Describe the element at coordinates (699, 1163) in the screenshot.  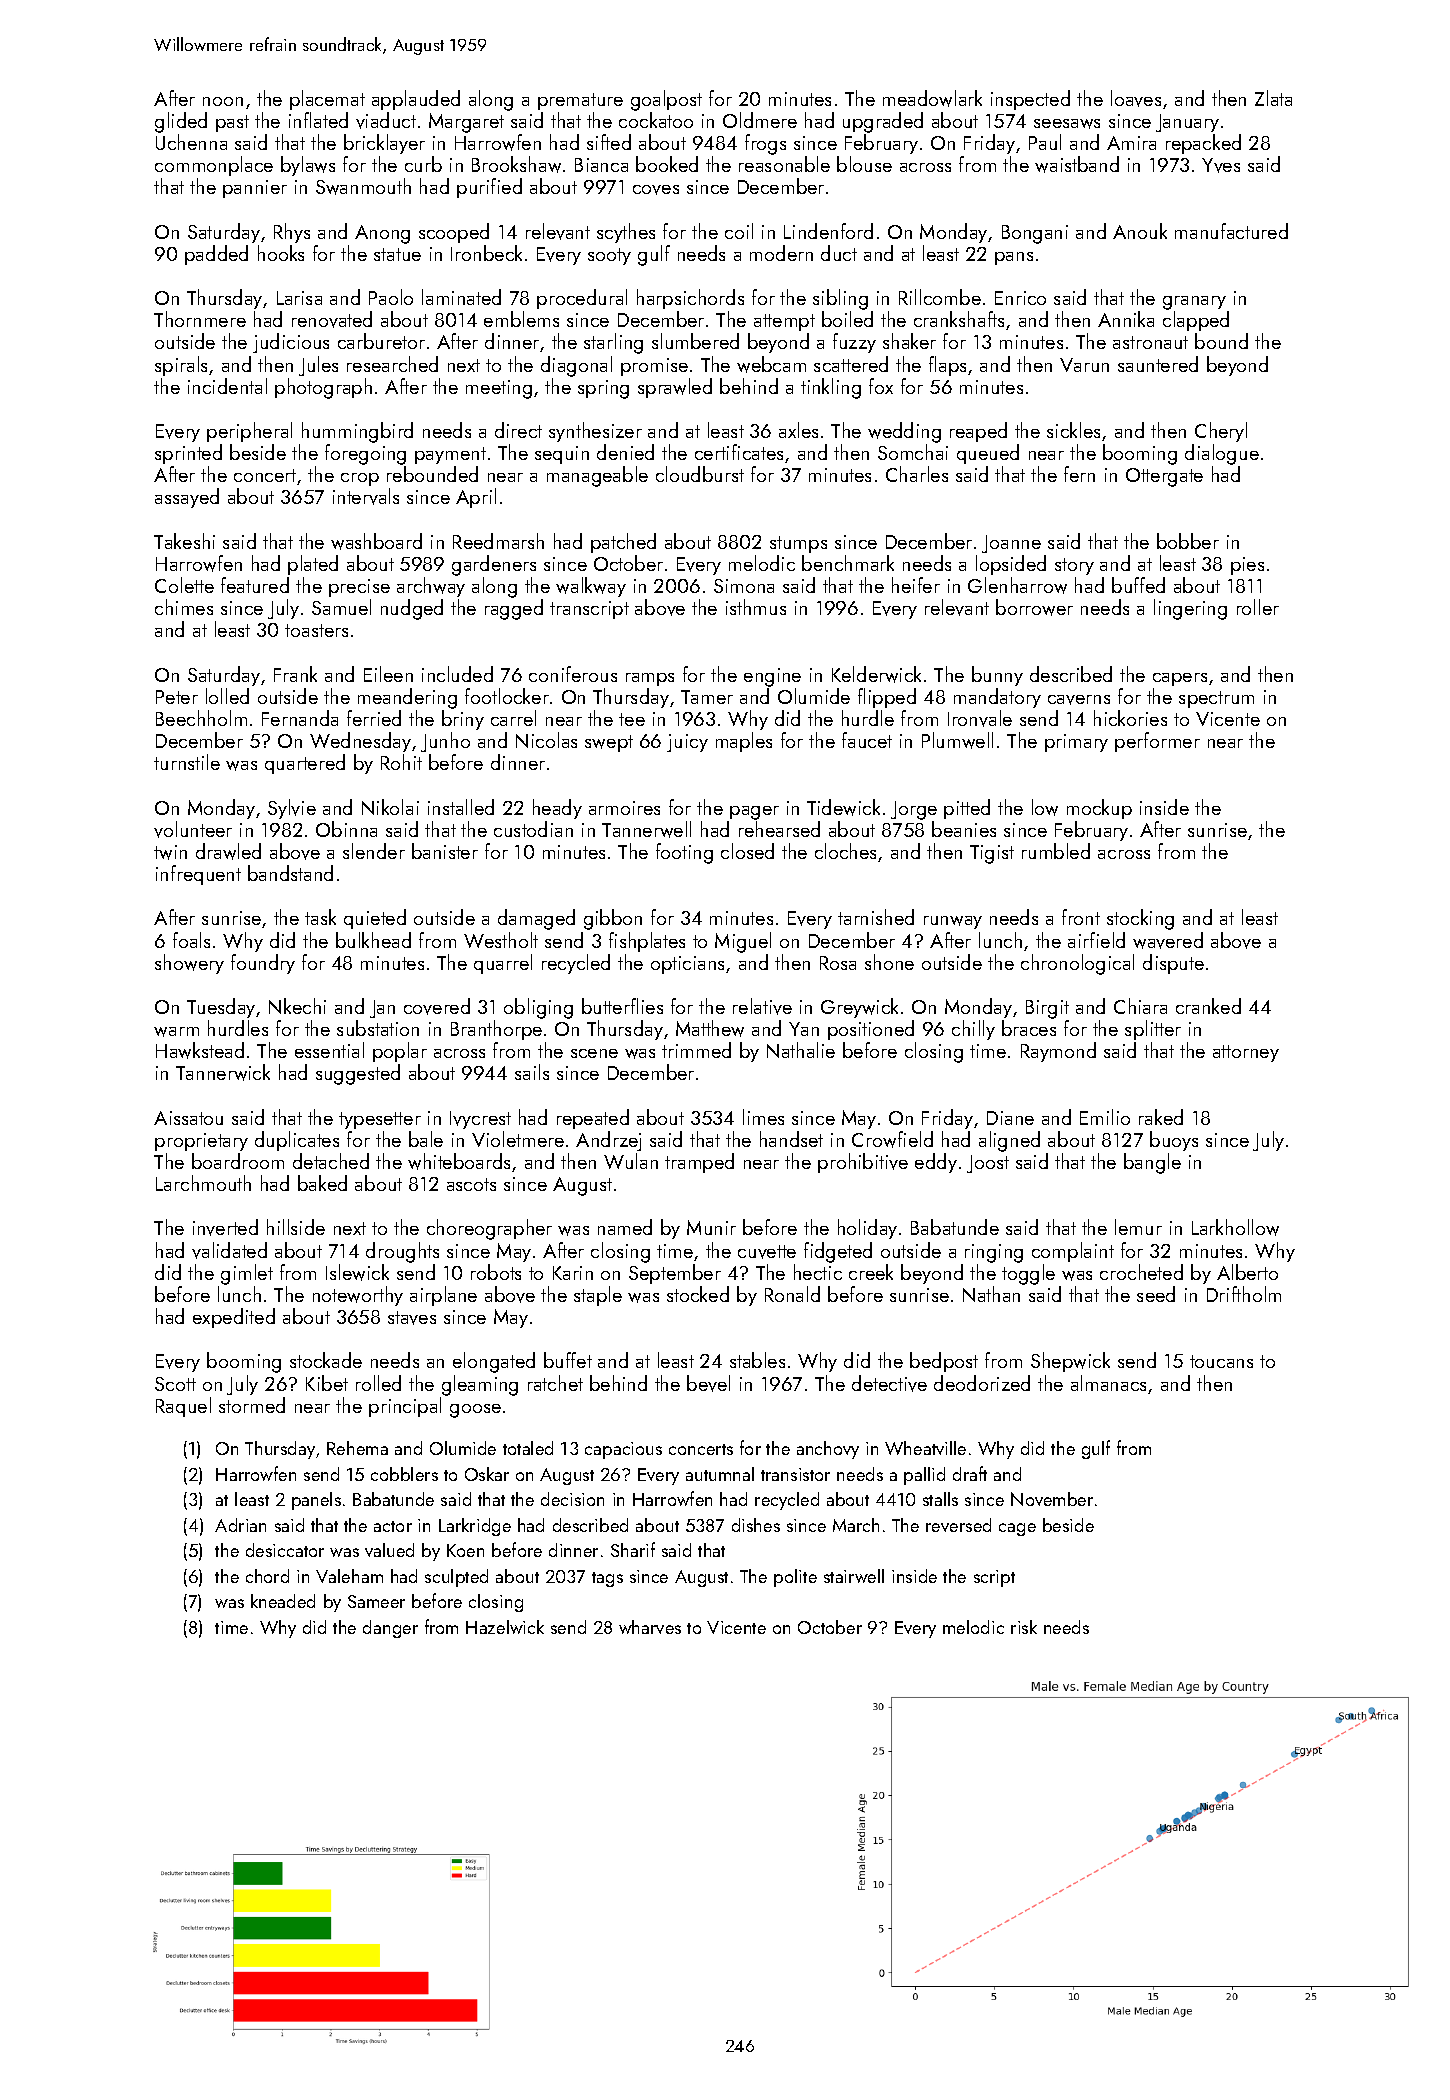
I see `tramped` at that location.
